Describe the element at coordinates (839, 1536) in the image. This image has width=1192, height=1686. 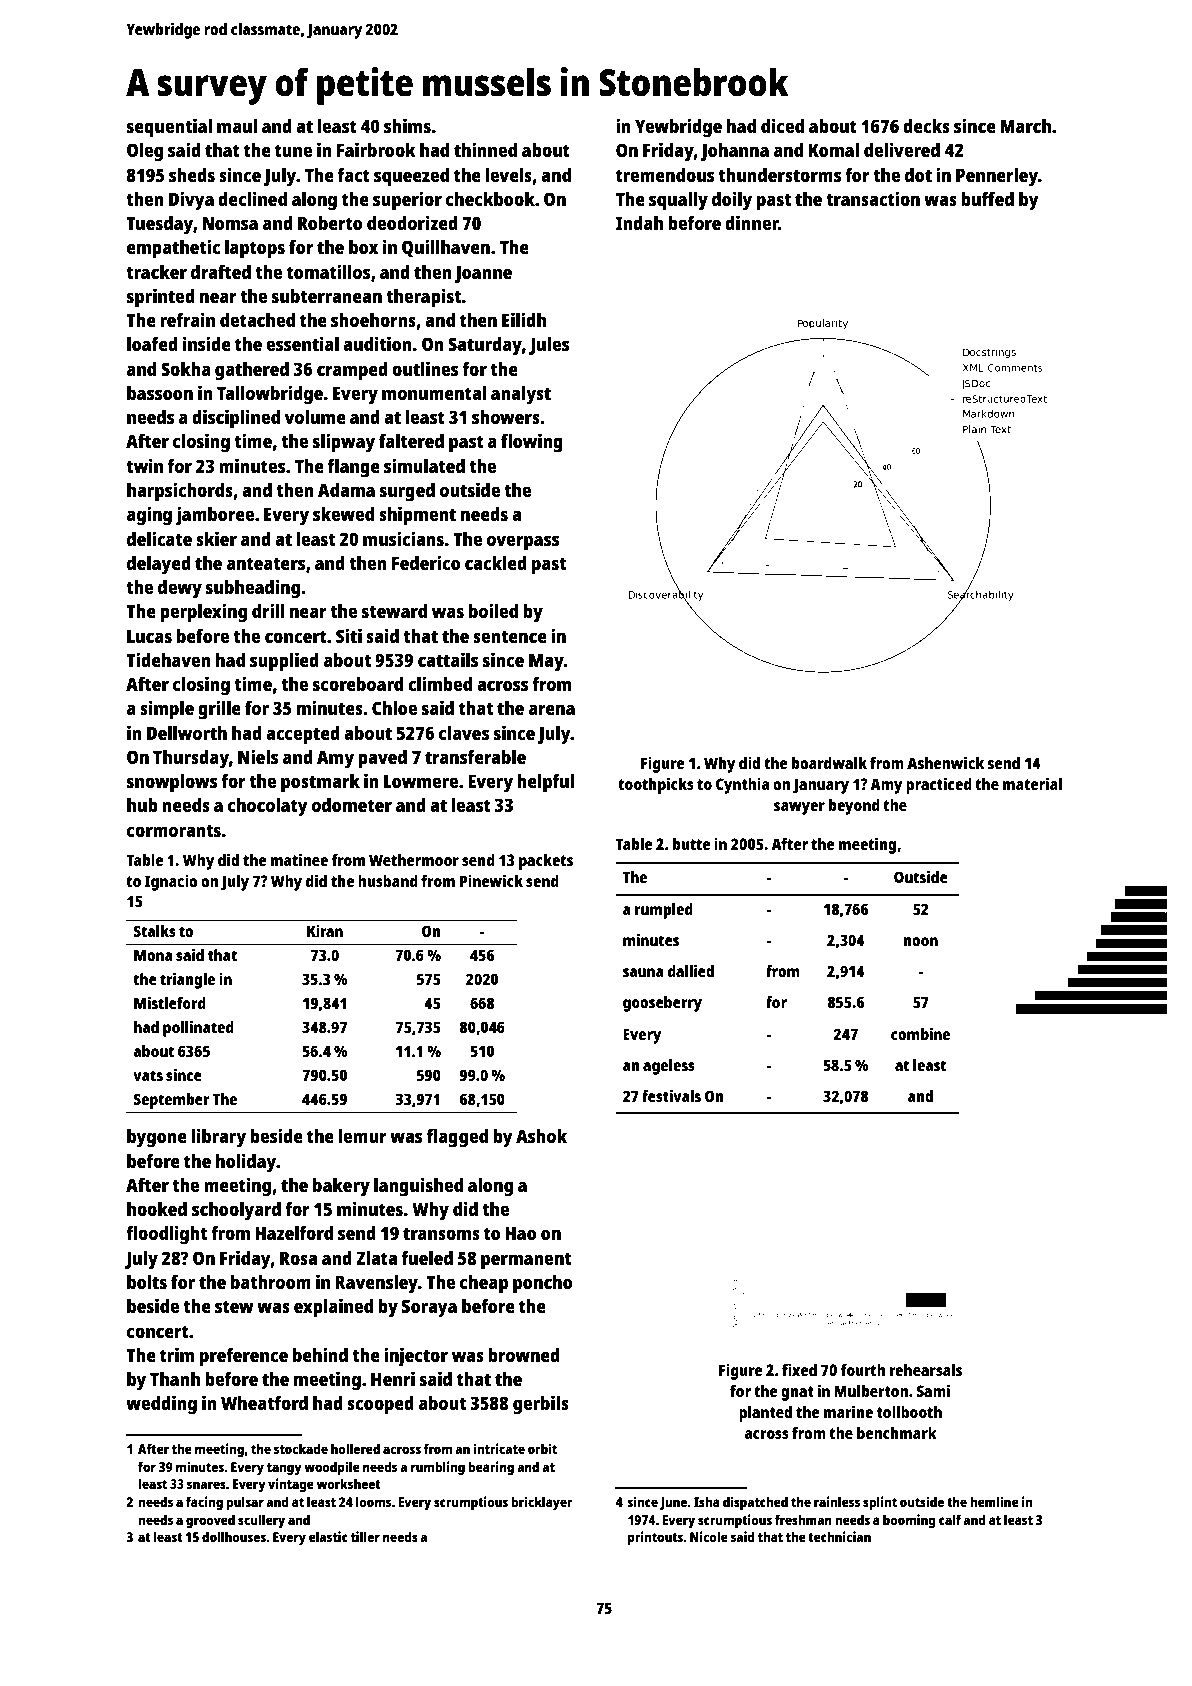
I see `technician` at that location.
